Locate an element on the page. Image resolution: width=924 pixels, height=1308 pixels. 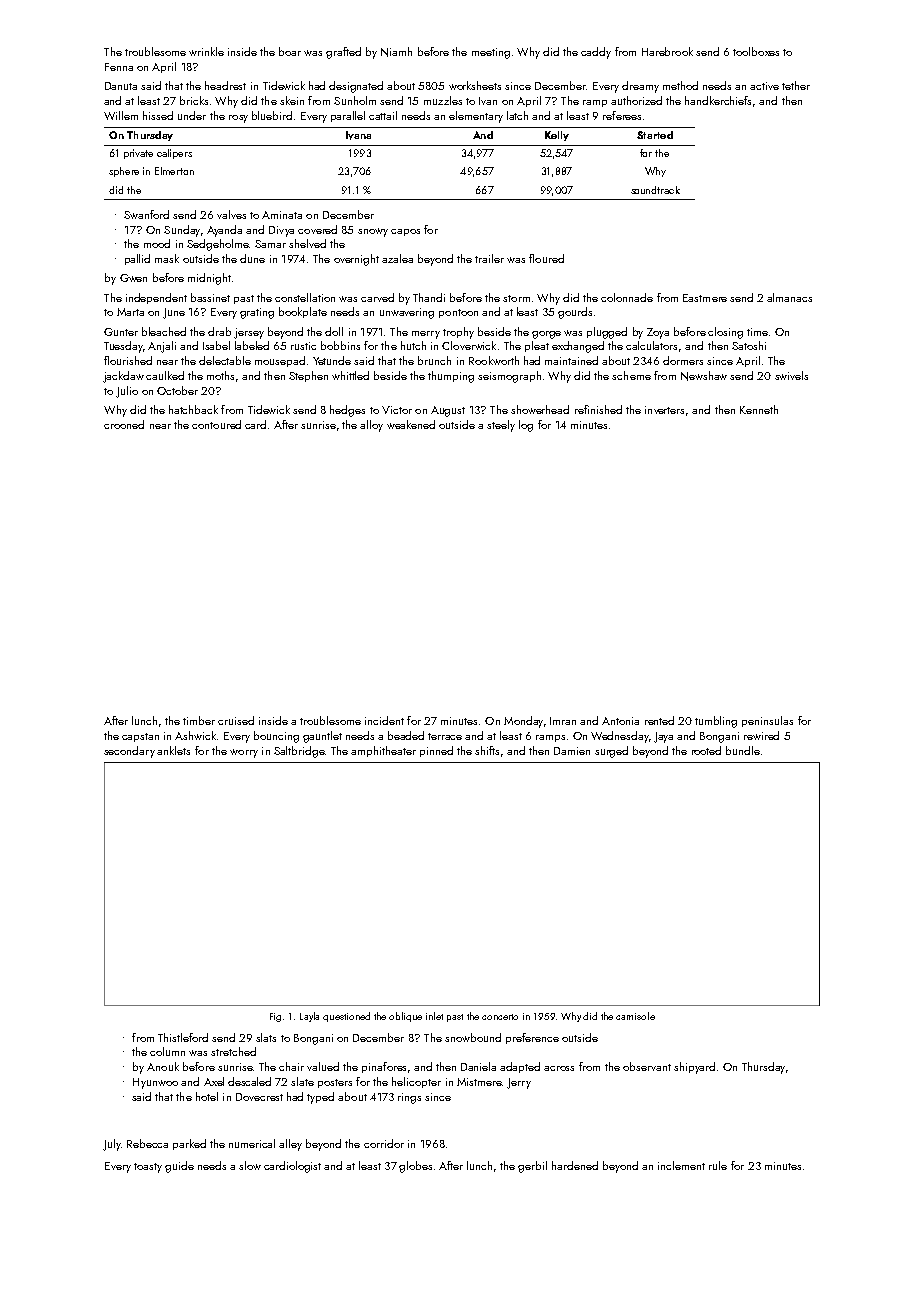
capstan is located at coordinates (140, 737).
